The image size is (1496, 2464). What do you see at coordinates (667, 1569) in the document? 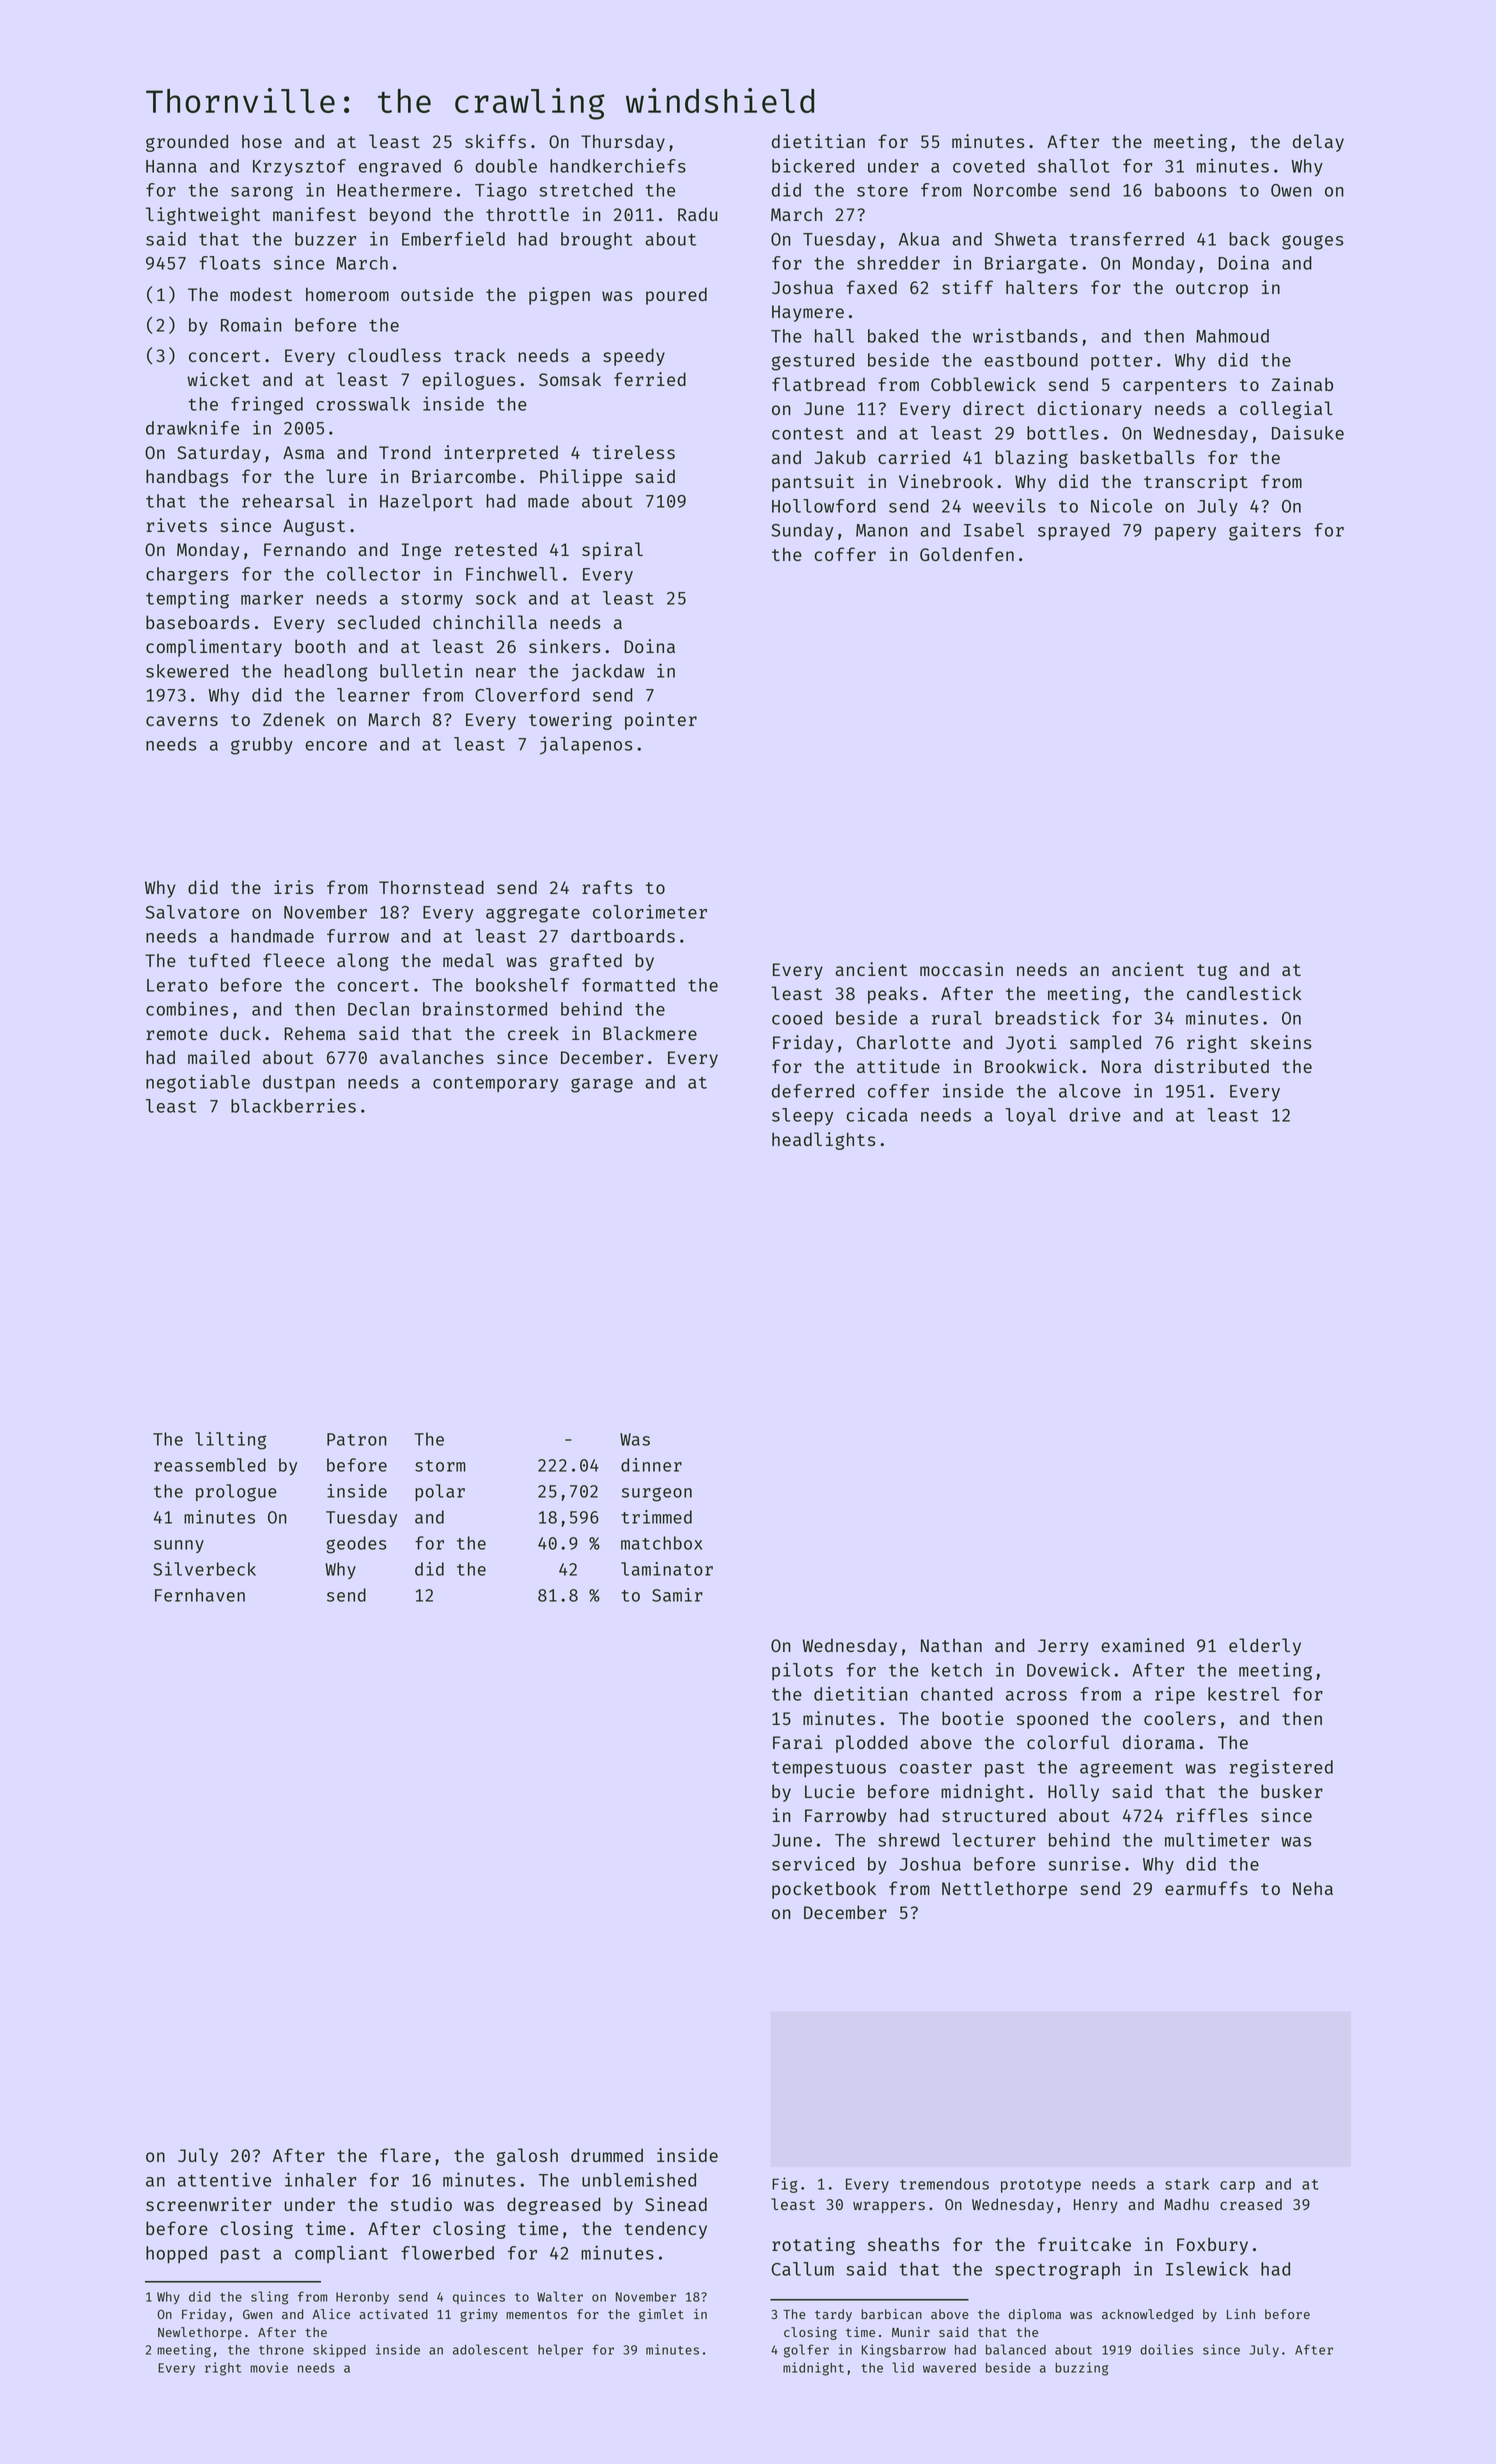
I see `laminator` at bounding box center [667, 1569].
